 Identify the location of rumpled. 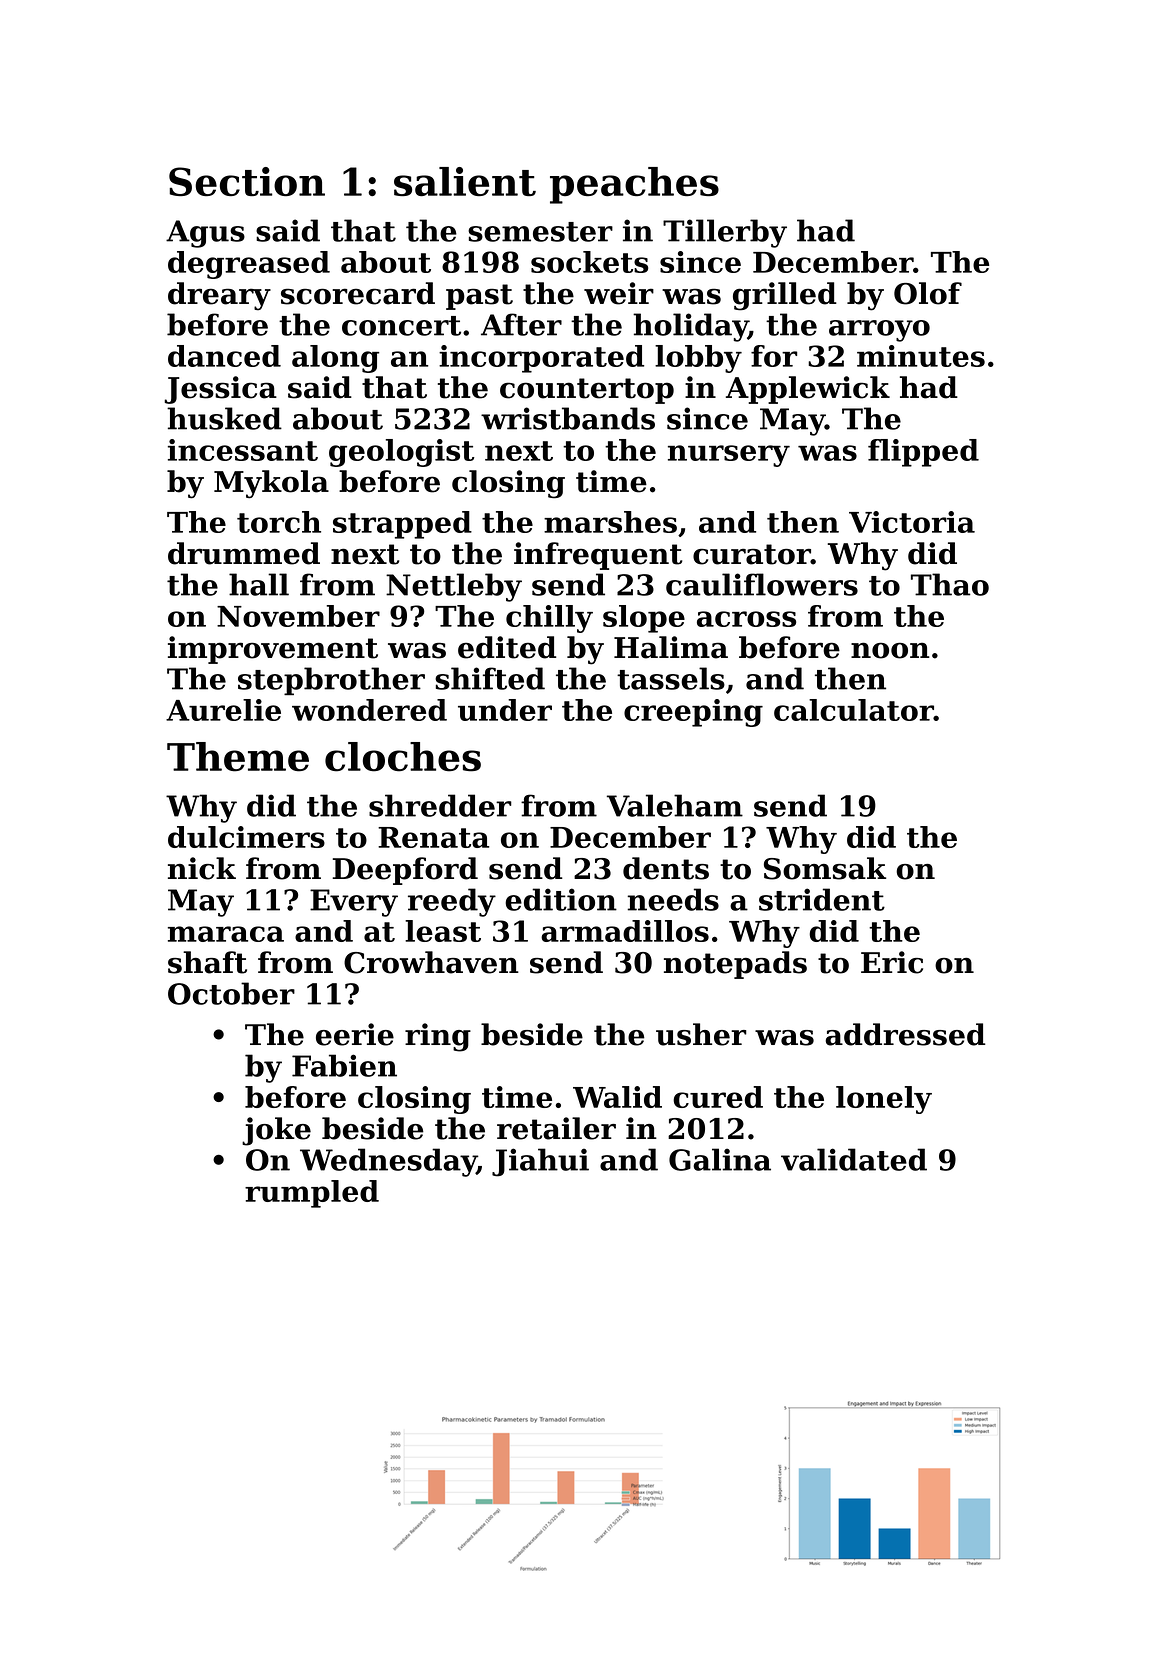
(312, 1194).
